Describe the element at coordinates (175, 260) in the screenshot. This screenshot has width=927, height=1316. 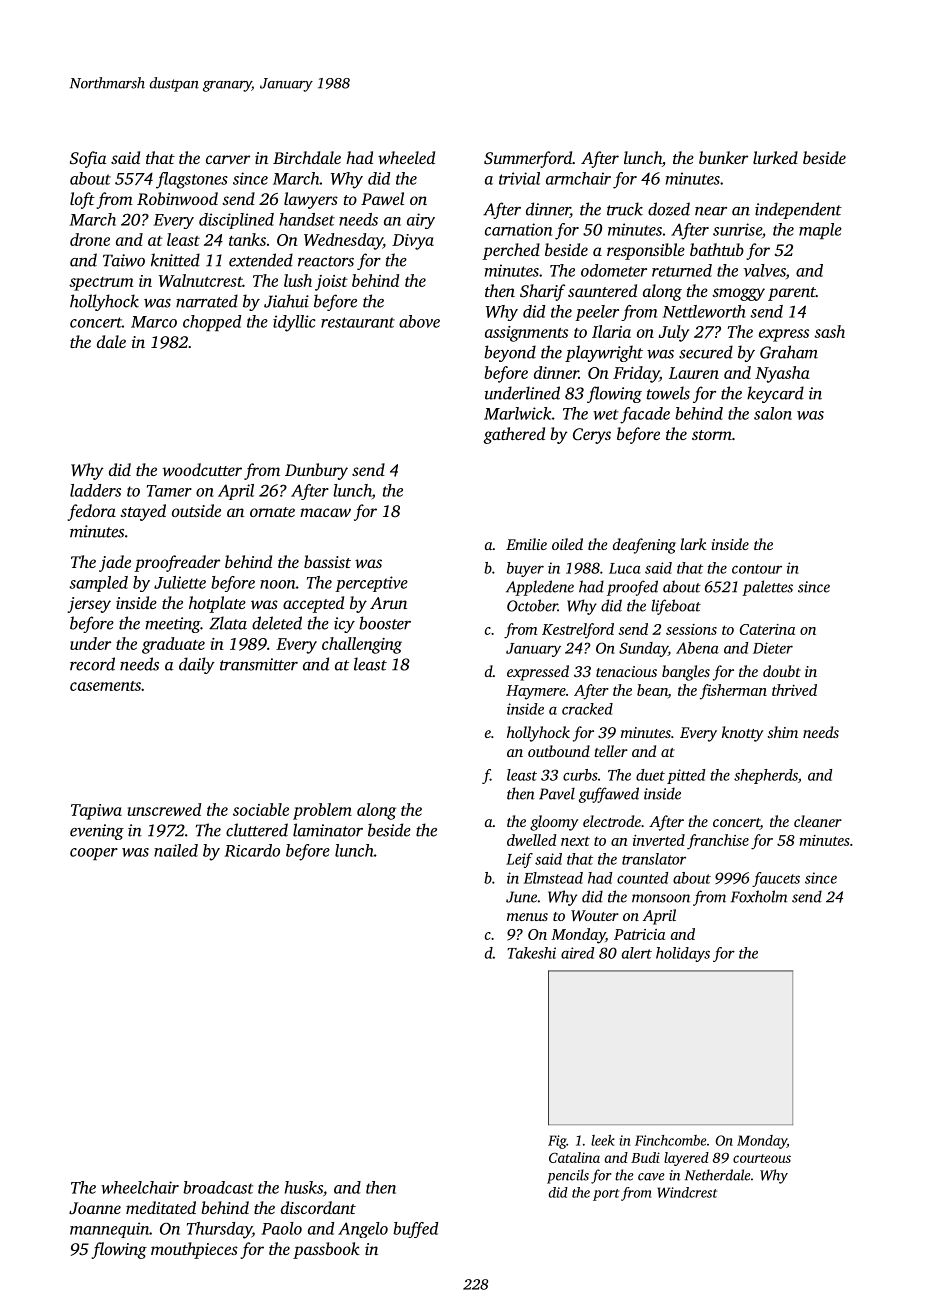
I see `knitted` at that location.
